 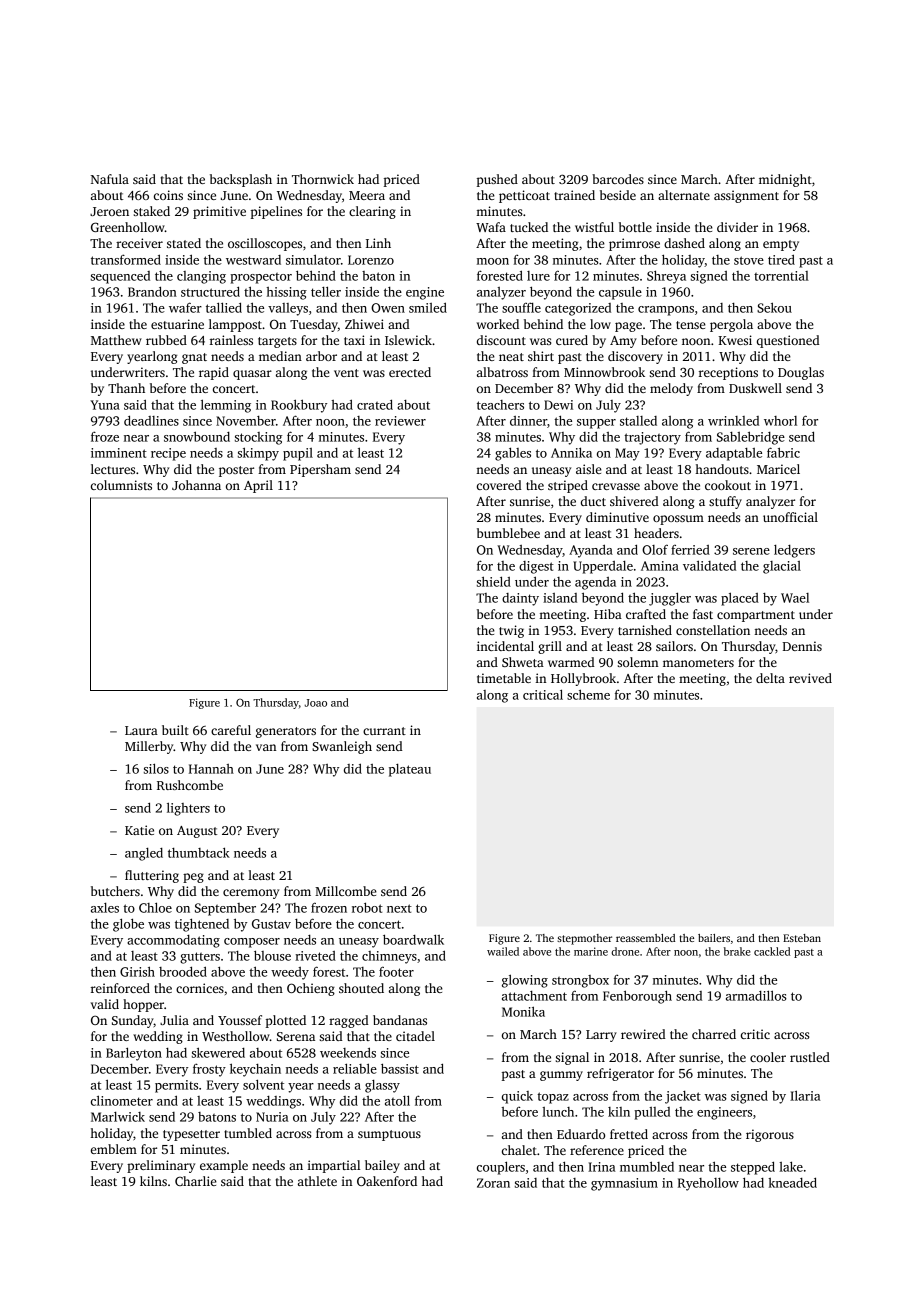 What do you see at coordinates (141, 730) in the screenshot?
I see `Laura` at bounding box center [141, 730].
